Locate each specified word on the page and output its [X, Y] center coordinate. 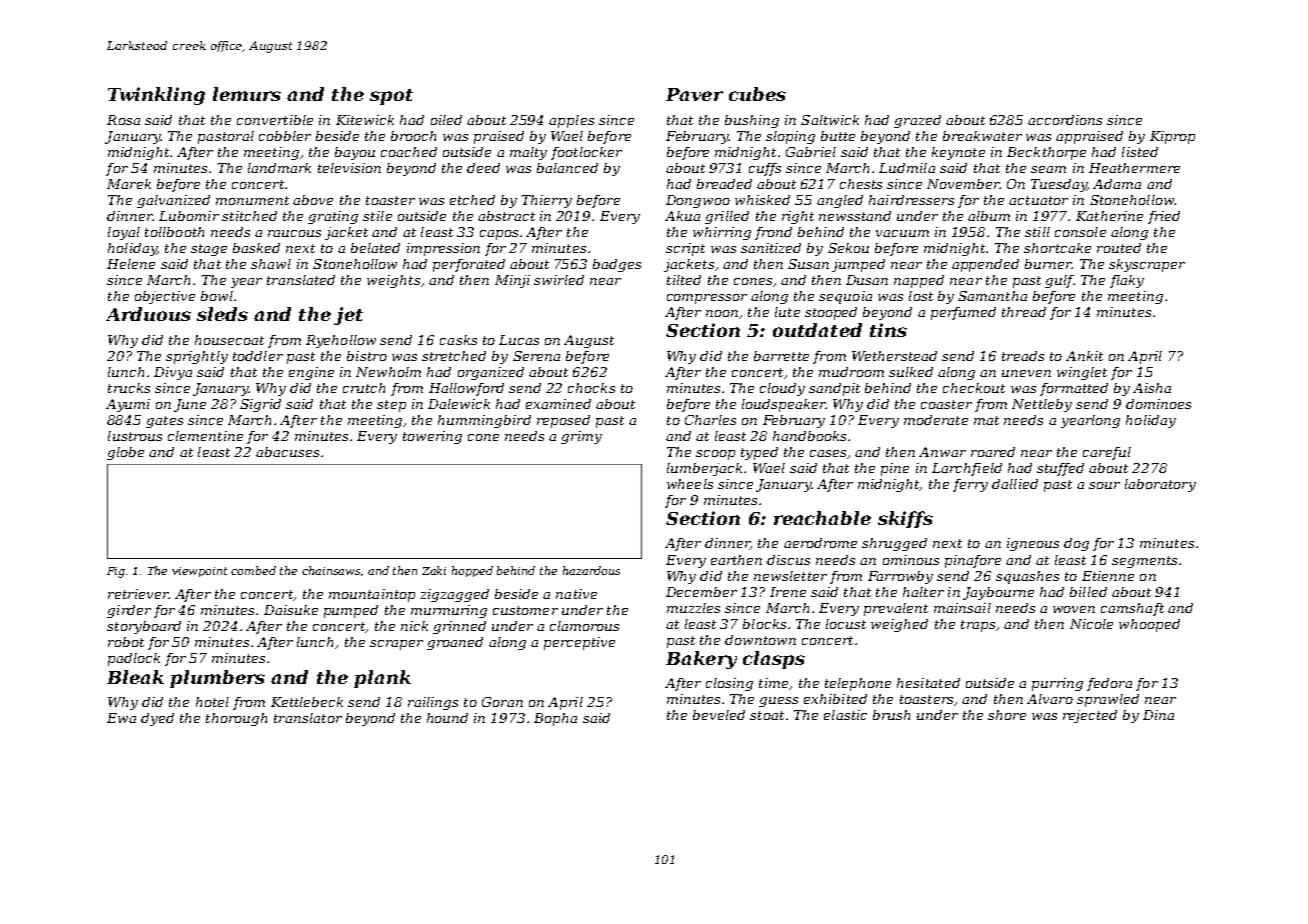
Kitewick [365, 120]
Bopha [555, 719]
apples [571, 121]
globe [125, 453]
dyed [157, 719]
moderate [936, 420]
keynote [958, 153]
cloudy [782, 389]
